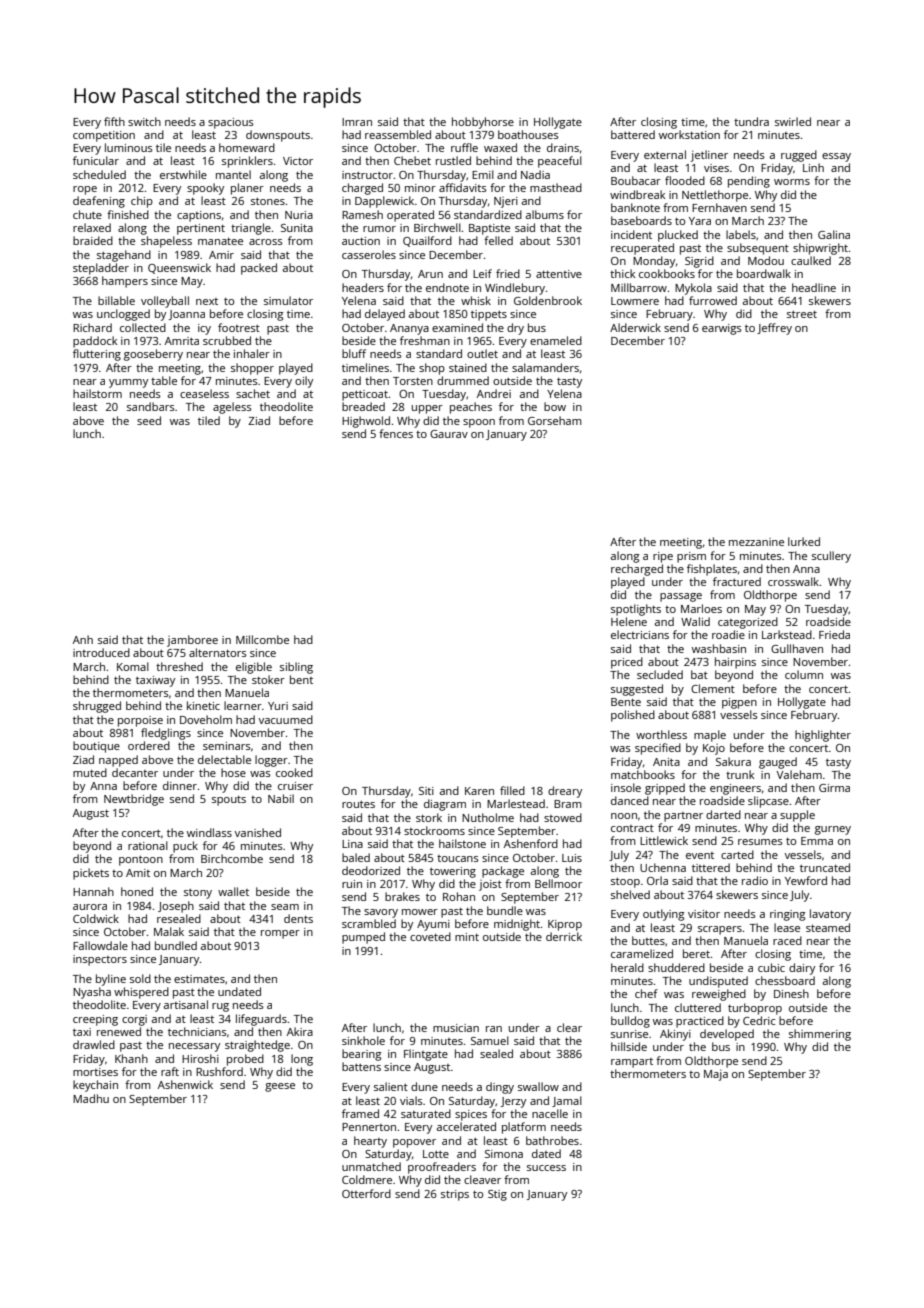 Image resolution: width=924 pixels, height=1308 pixels. What do you see at coordinates (467, 937) in the screenshot?
I see `mint` at bounding box center [467, 937].
